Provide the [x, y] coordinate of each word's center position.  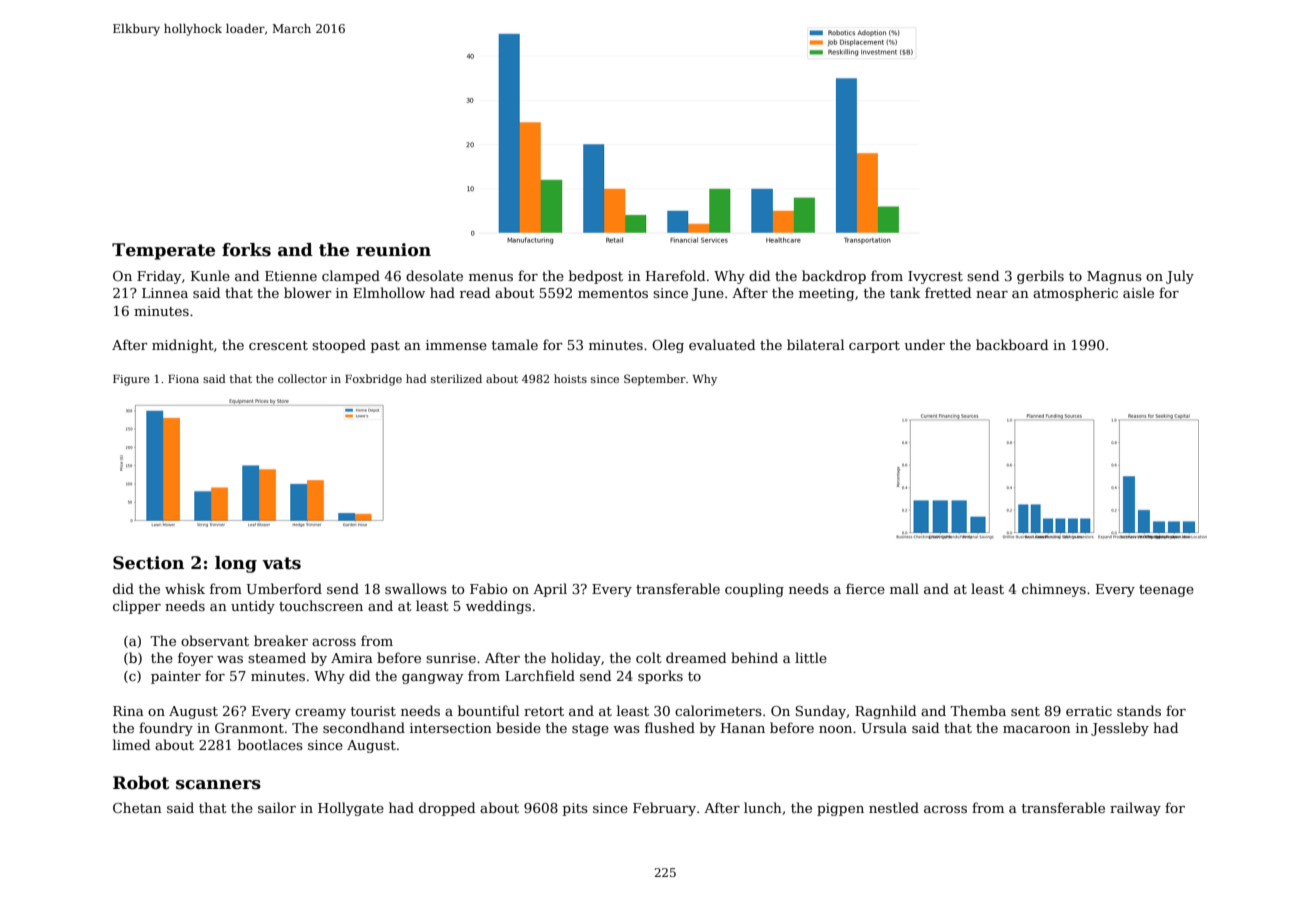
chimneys [1054, 590]
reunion [393, 250]
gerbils [1040, 277]
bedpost [596, 277]
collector [302, 378]
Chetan [137, 807]
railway [1135, 809]
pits [575, 809]
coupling [754, 590]
